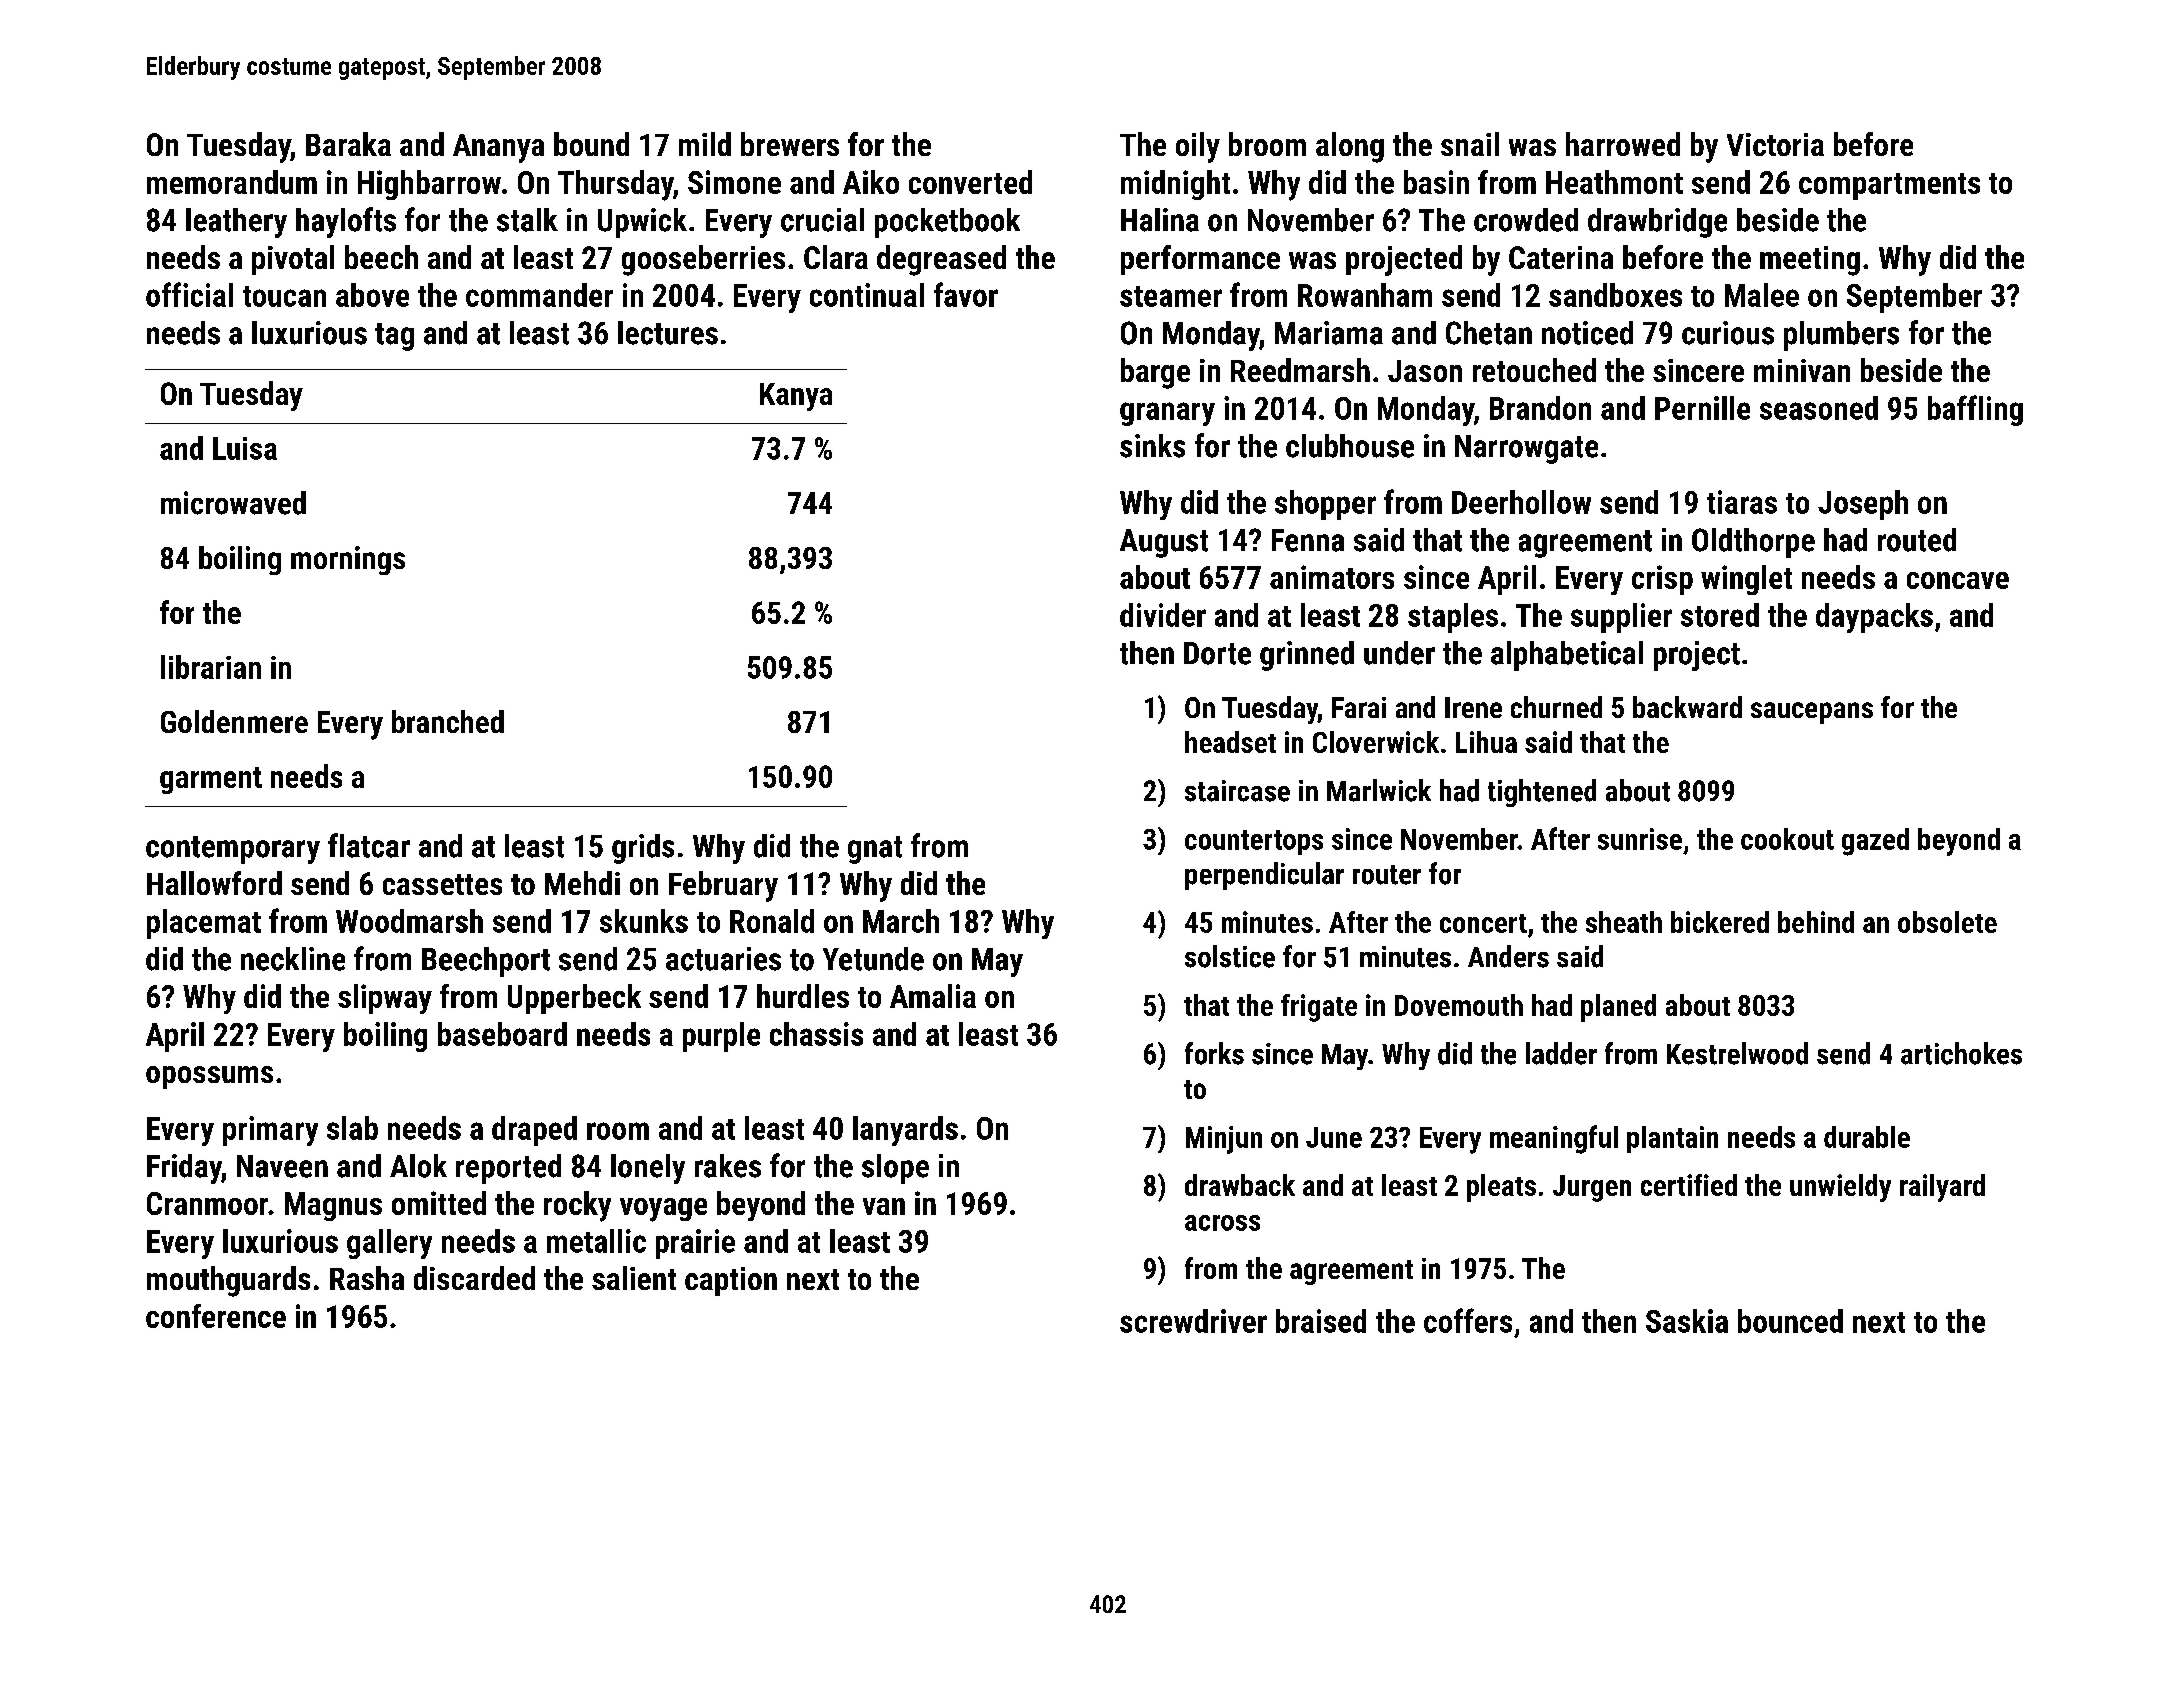 This document has height=1683, width=2178. Describe the element at coordinates (429, 185) in the document. I see `Highbarrow` at that location.
